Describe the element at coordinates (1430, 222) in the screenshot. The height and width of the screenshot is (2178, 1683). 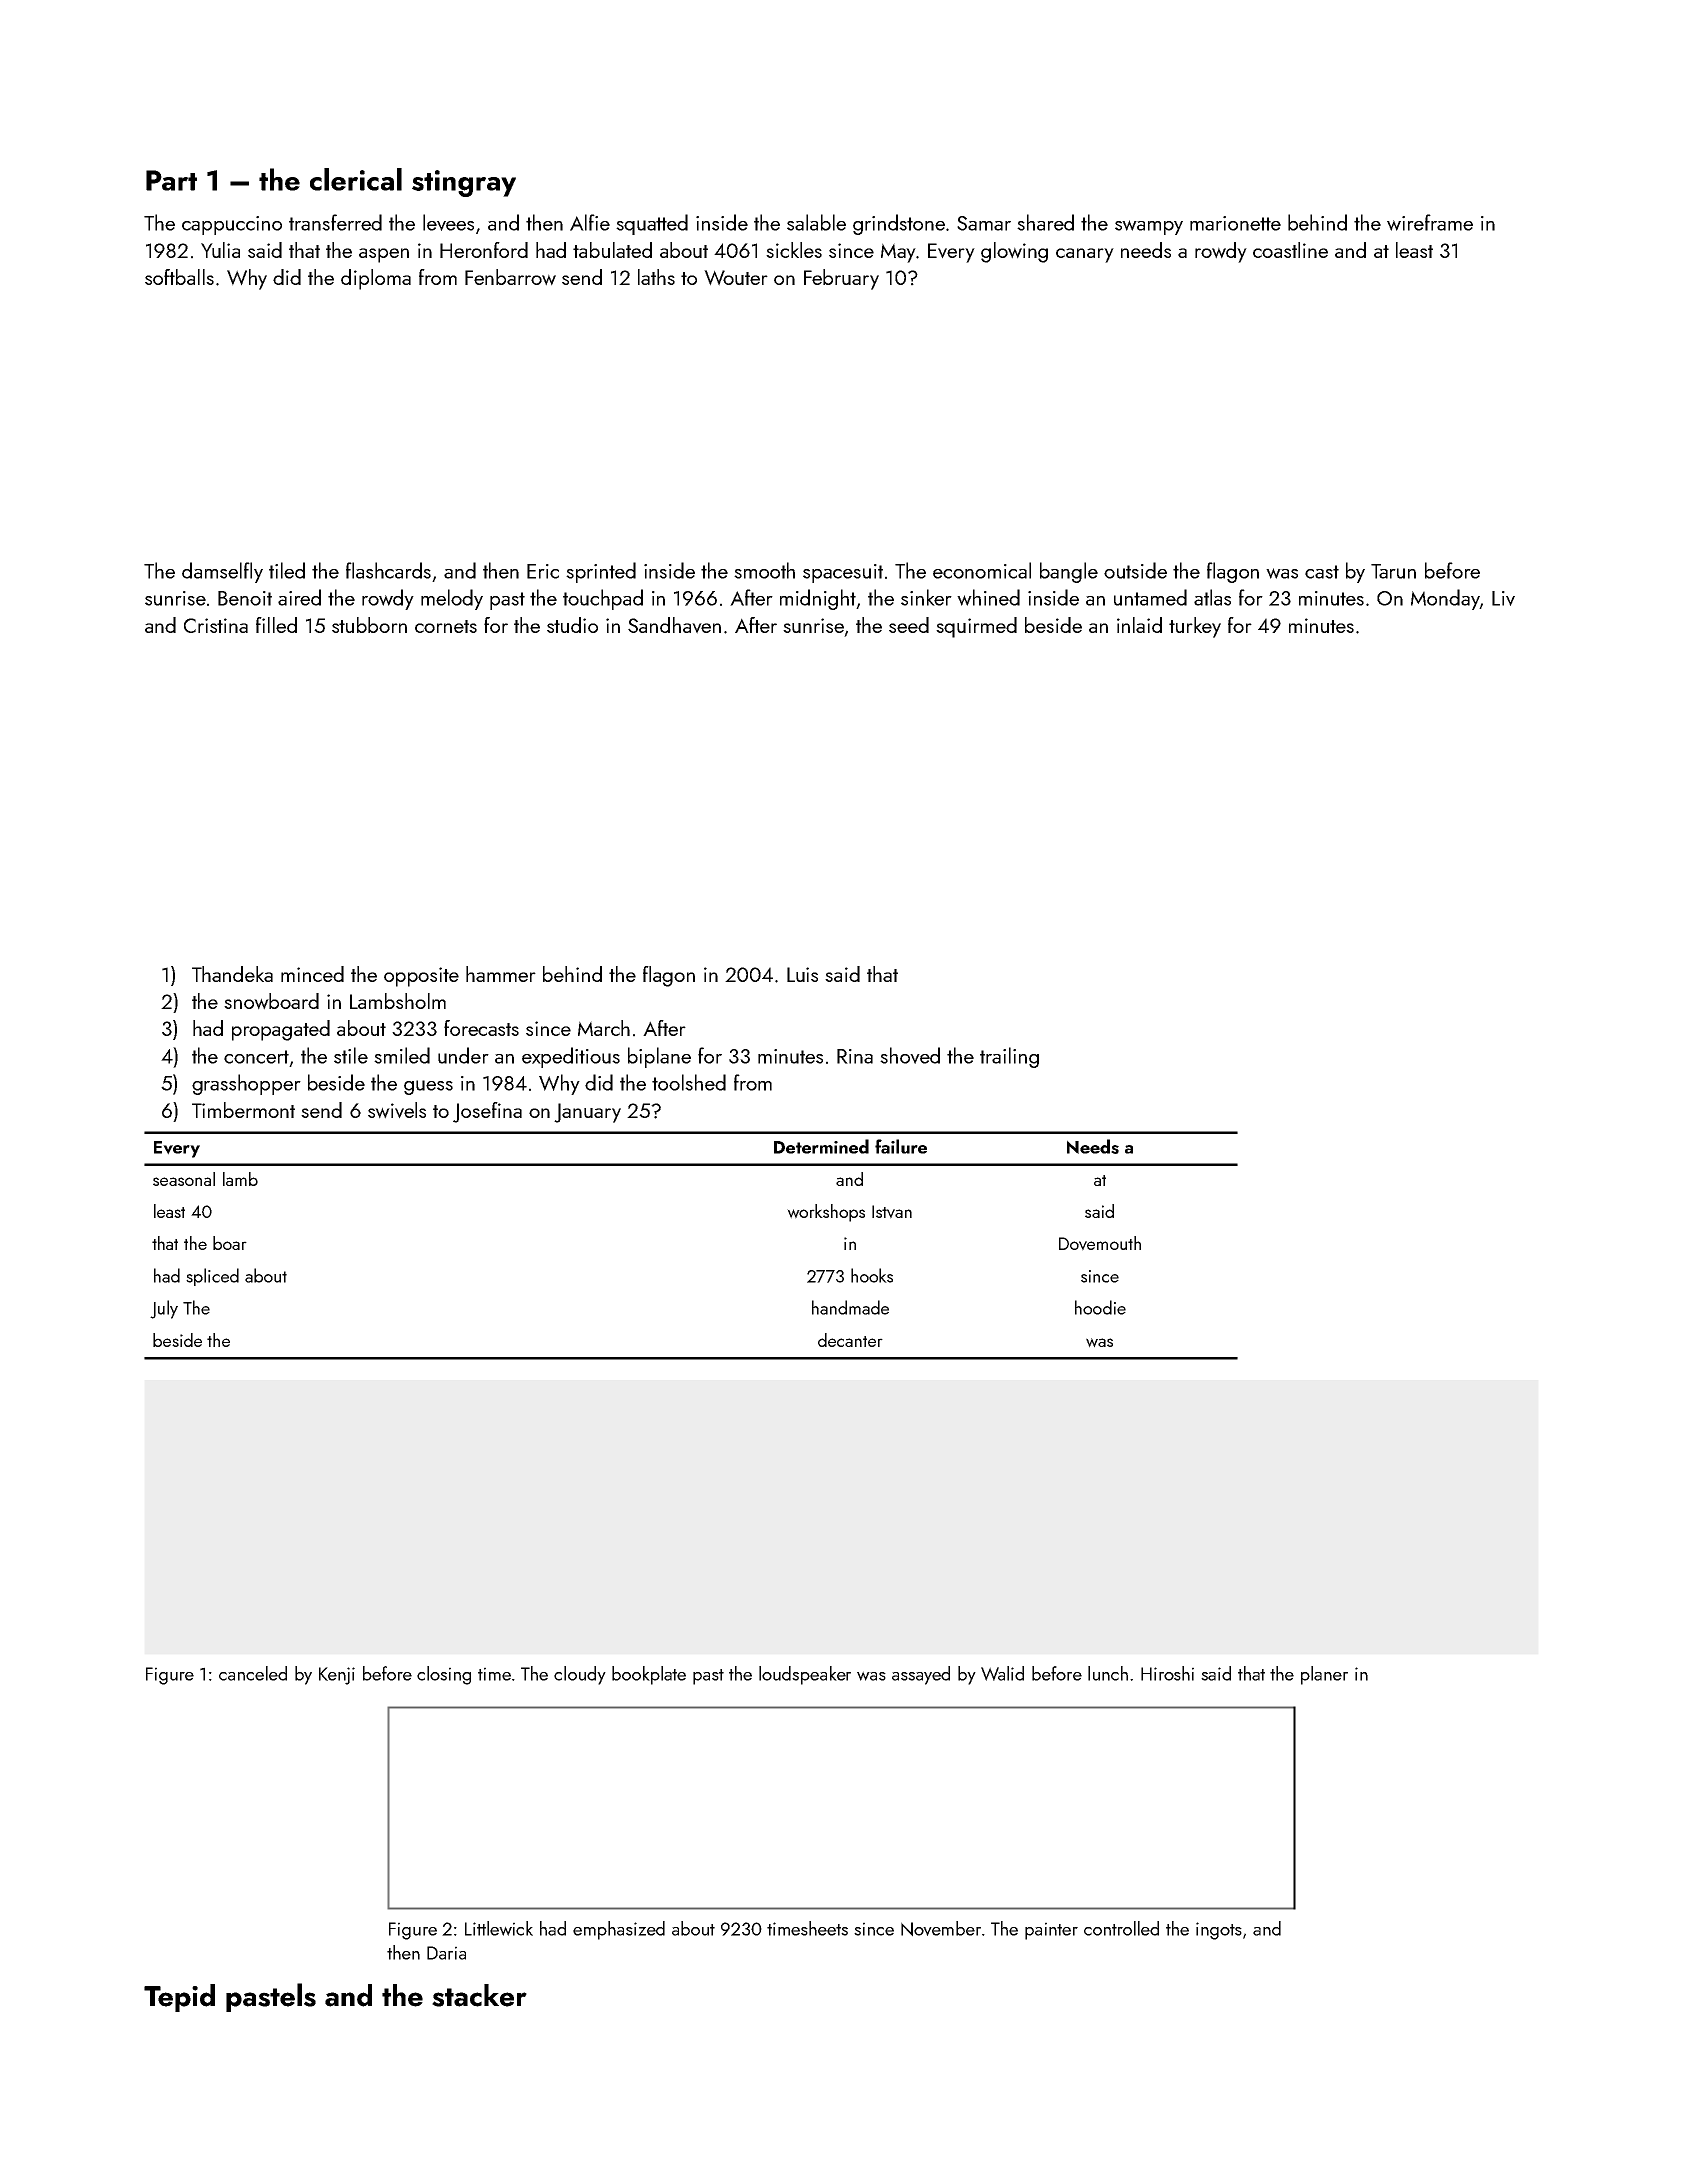
I see `wireframe` at that location.
